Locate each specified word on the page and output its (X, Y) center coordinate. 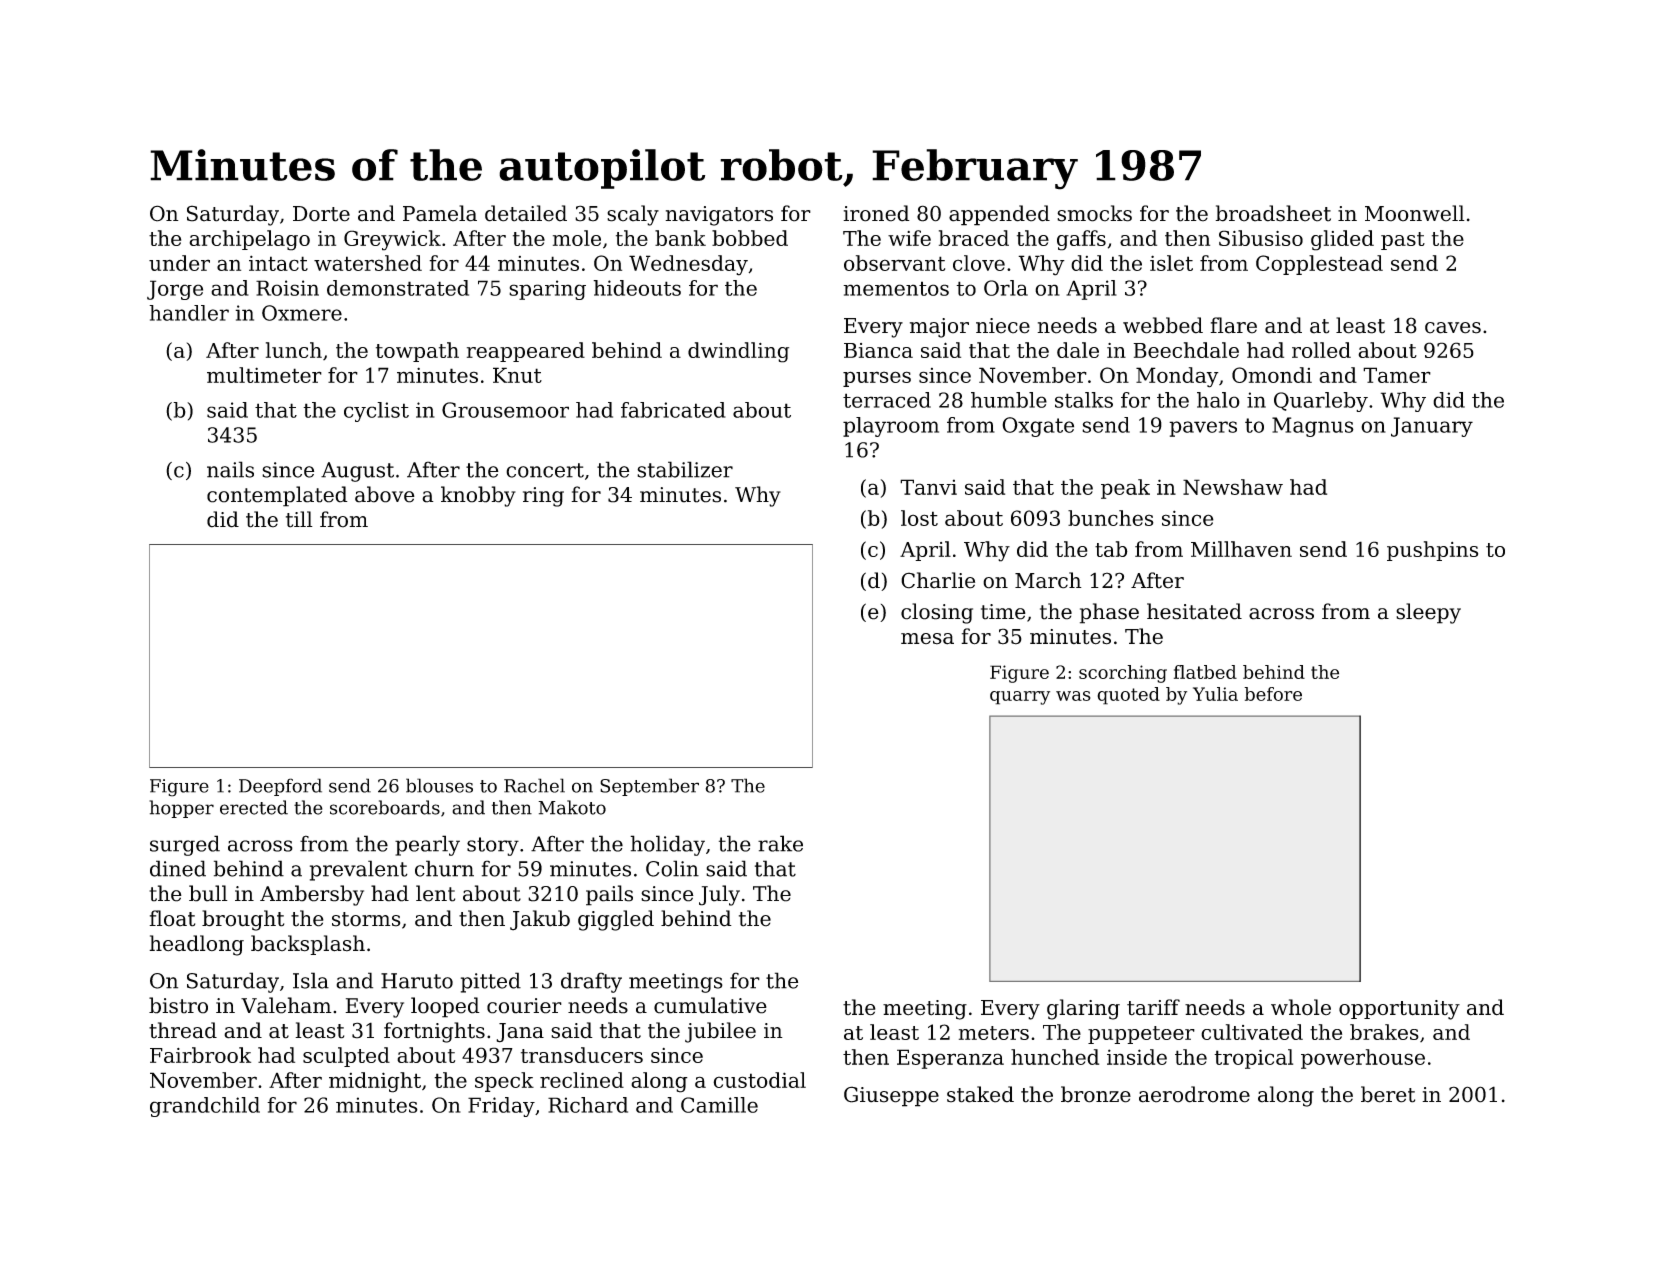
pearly (427, 845)
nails (230, 469)
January (1432, 427)
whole (1301, 1007)
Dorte (321, 214)
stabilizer (685, 469)
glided (1342, 240)
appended (999, 215)
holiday (667, 845)
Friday (501, 1107)
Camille (719, 1105)
